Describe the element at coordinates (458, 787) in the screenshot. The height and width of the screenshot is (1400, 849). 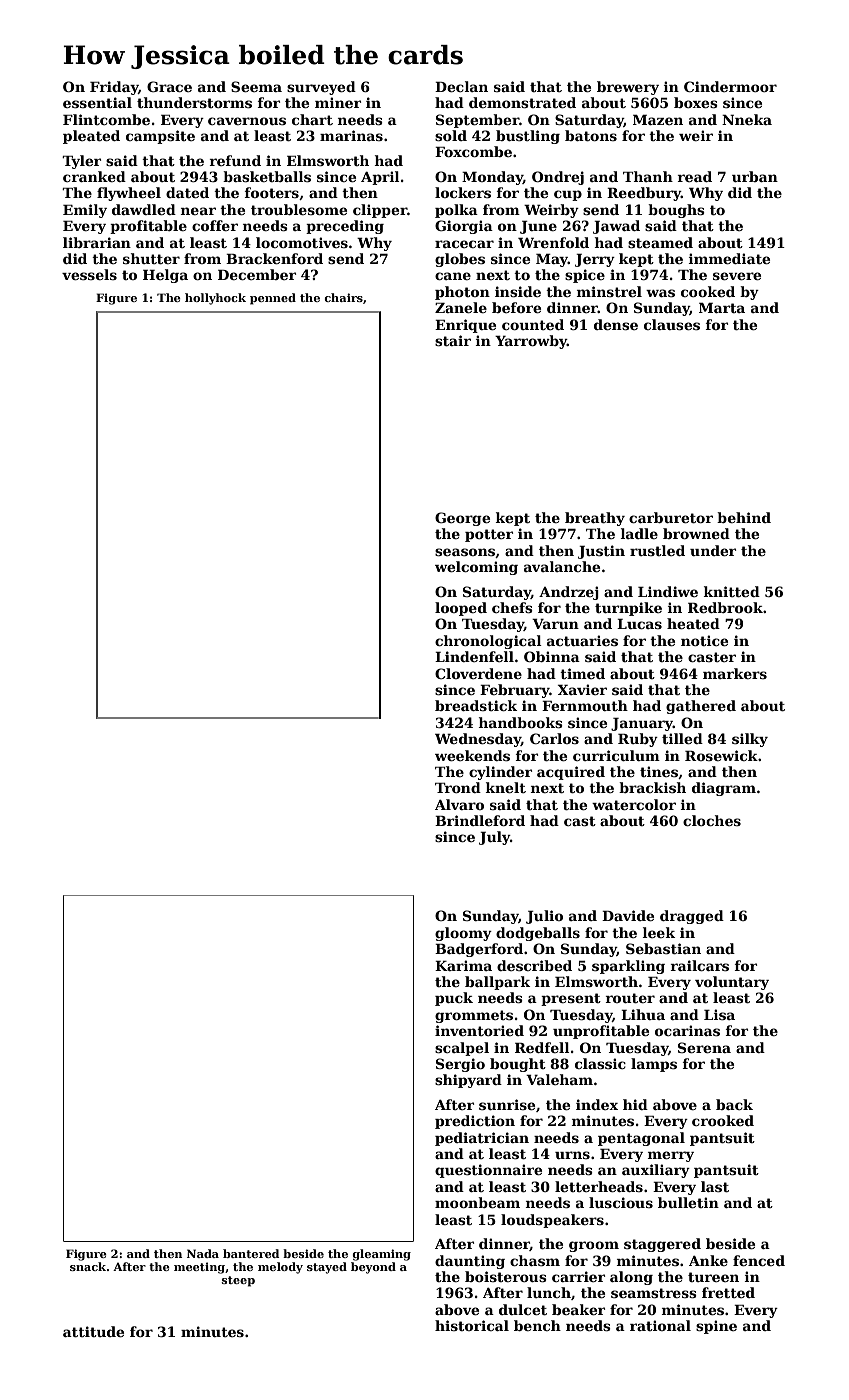
I see `Trond` at that location.
